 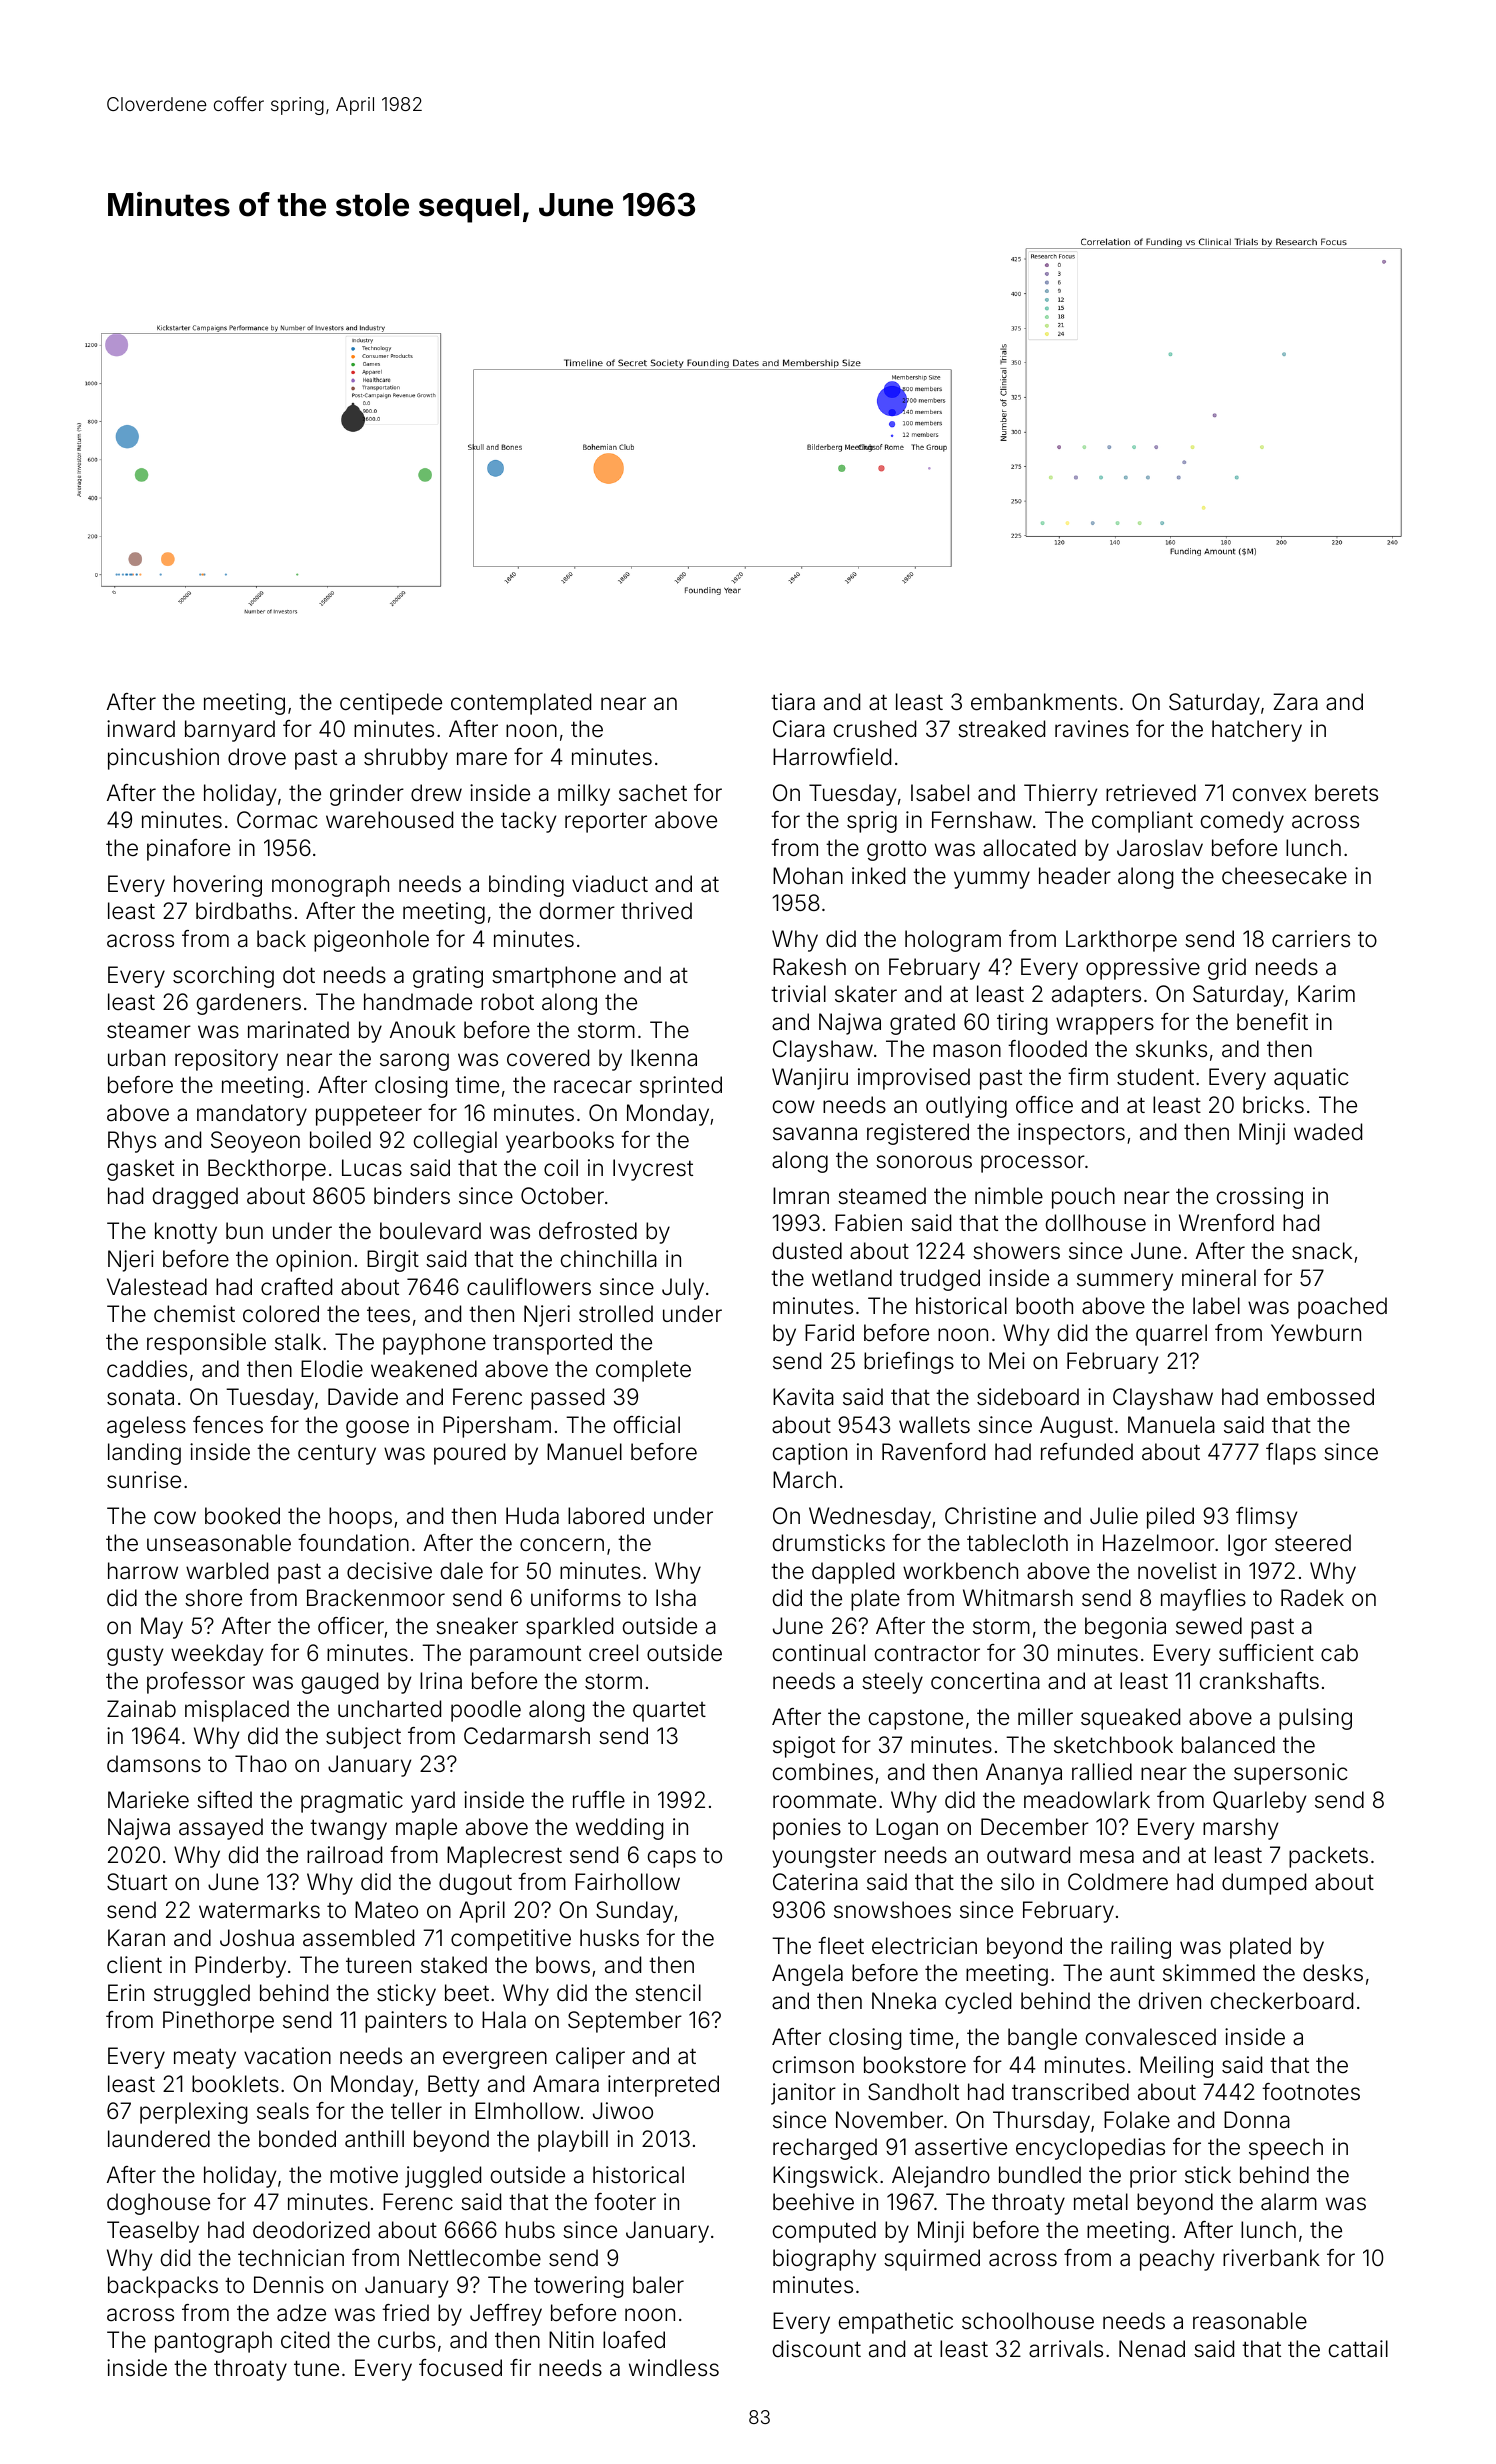 What do you see at coordinates (1333, 1973) in the screenshot?
I see `desks` at bounding box center [1333, 1973].
